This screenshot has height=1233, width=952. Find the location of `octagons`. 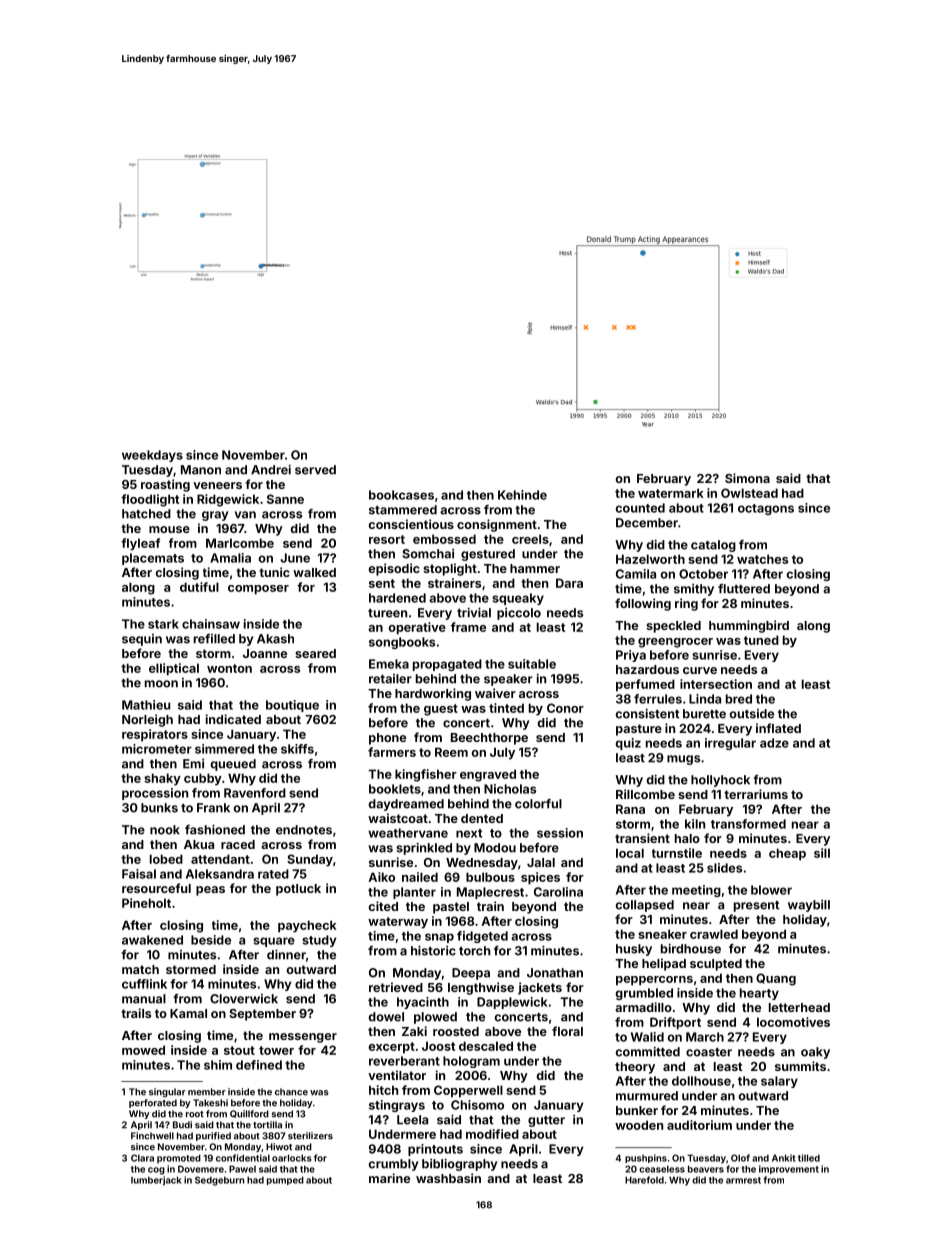

octagons is located at coordinates (766, 509).
